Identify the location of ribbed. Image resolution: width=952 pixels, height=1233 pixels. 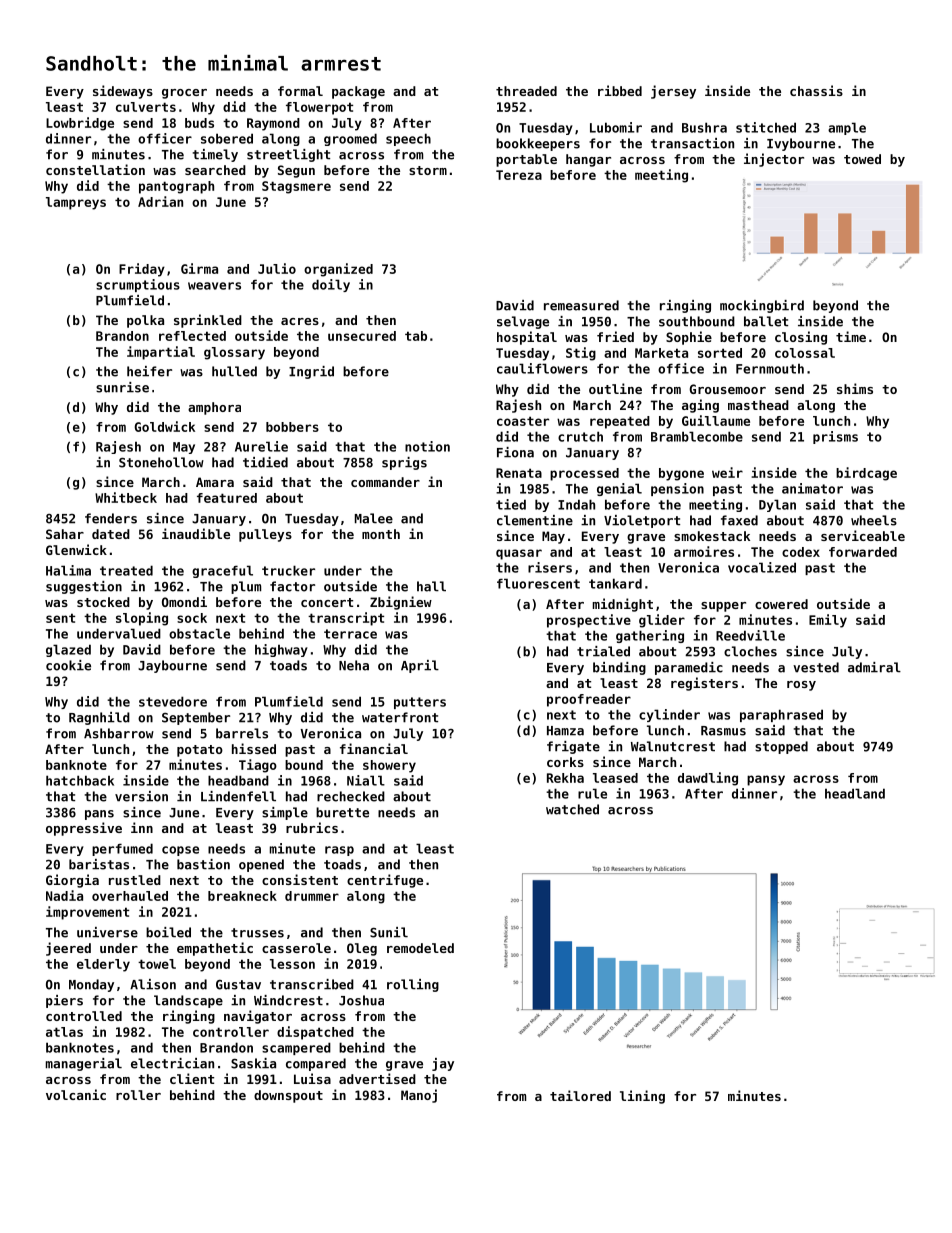
(620, 90).
